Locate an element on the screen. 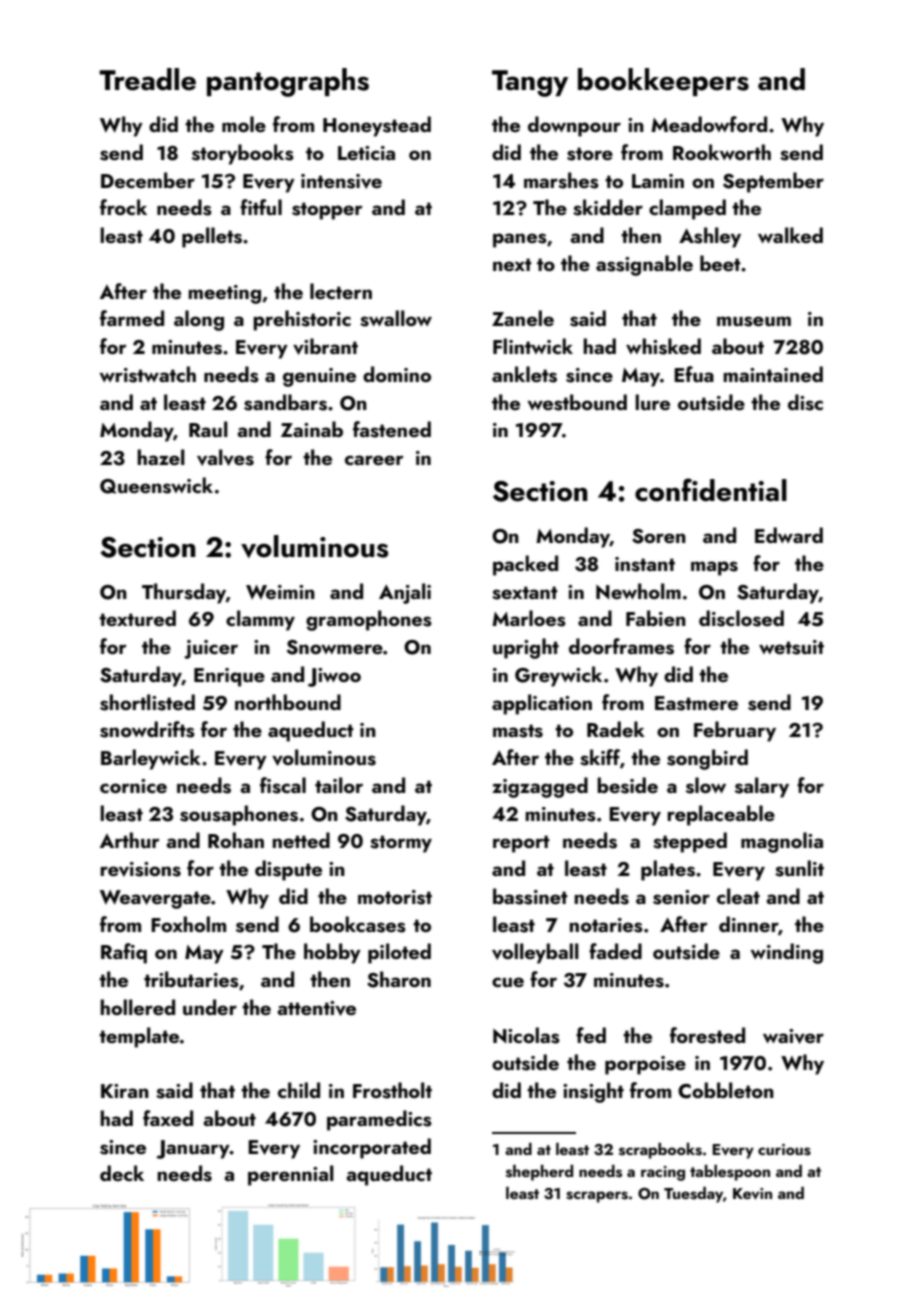  Queenswick is located at coordinates (156, 485).
